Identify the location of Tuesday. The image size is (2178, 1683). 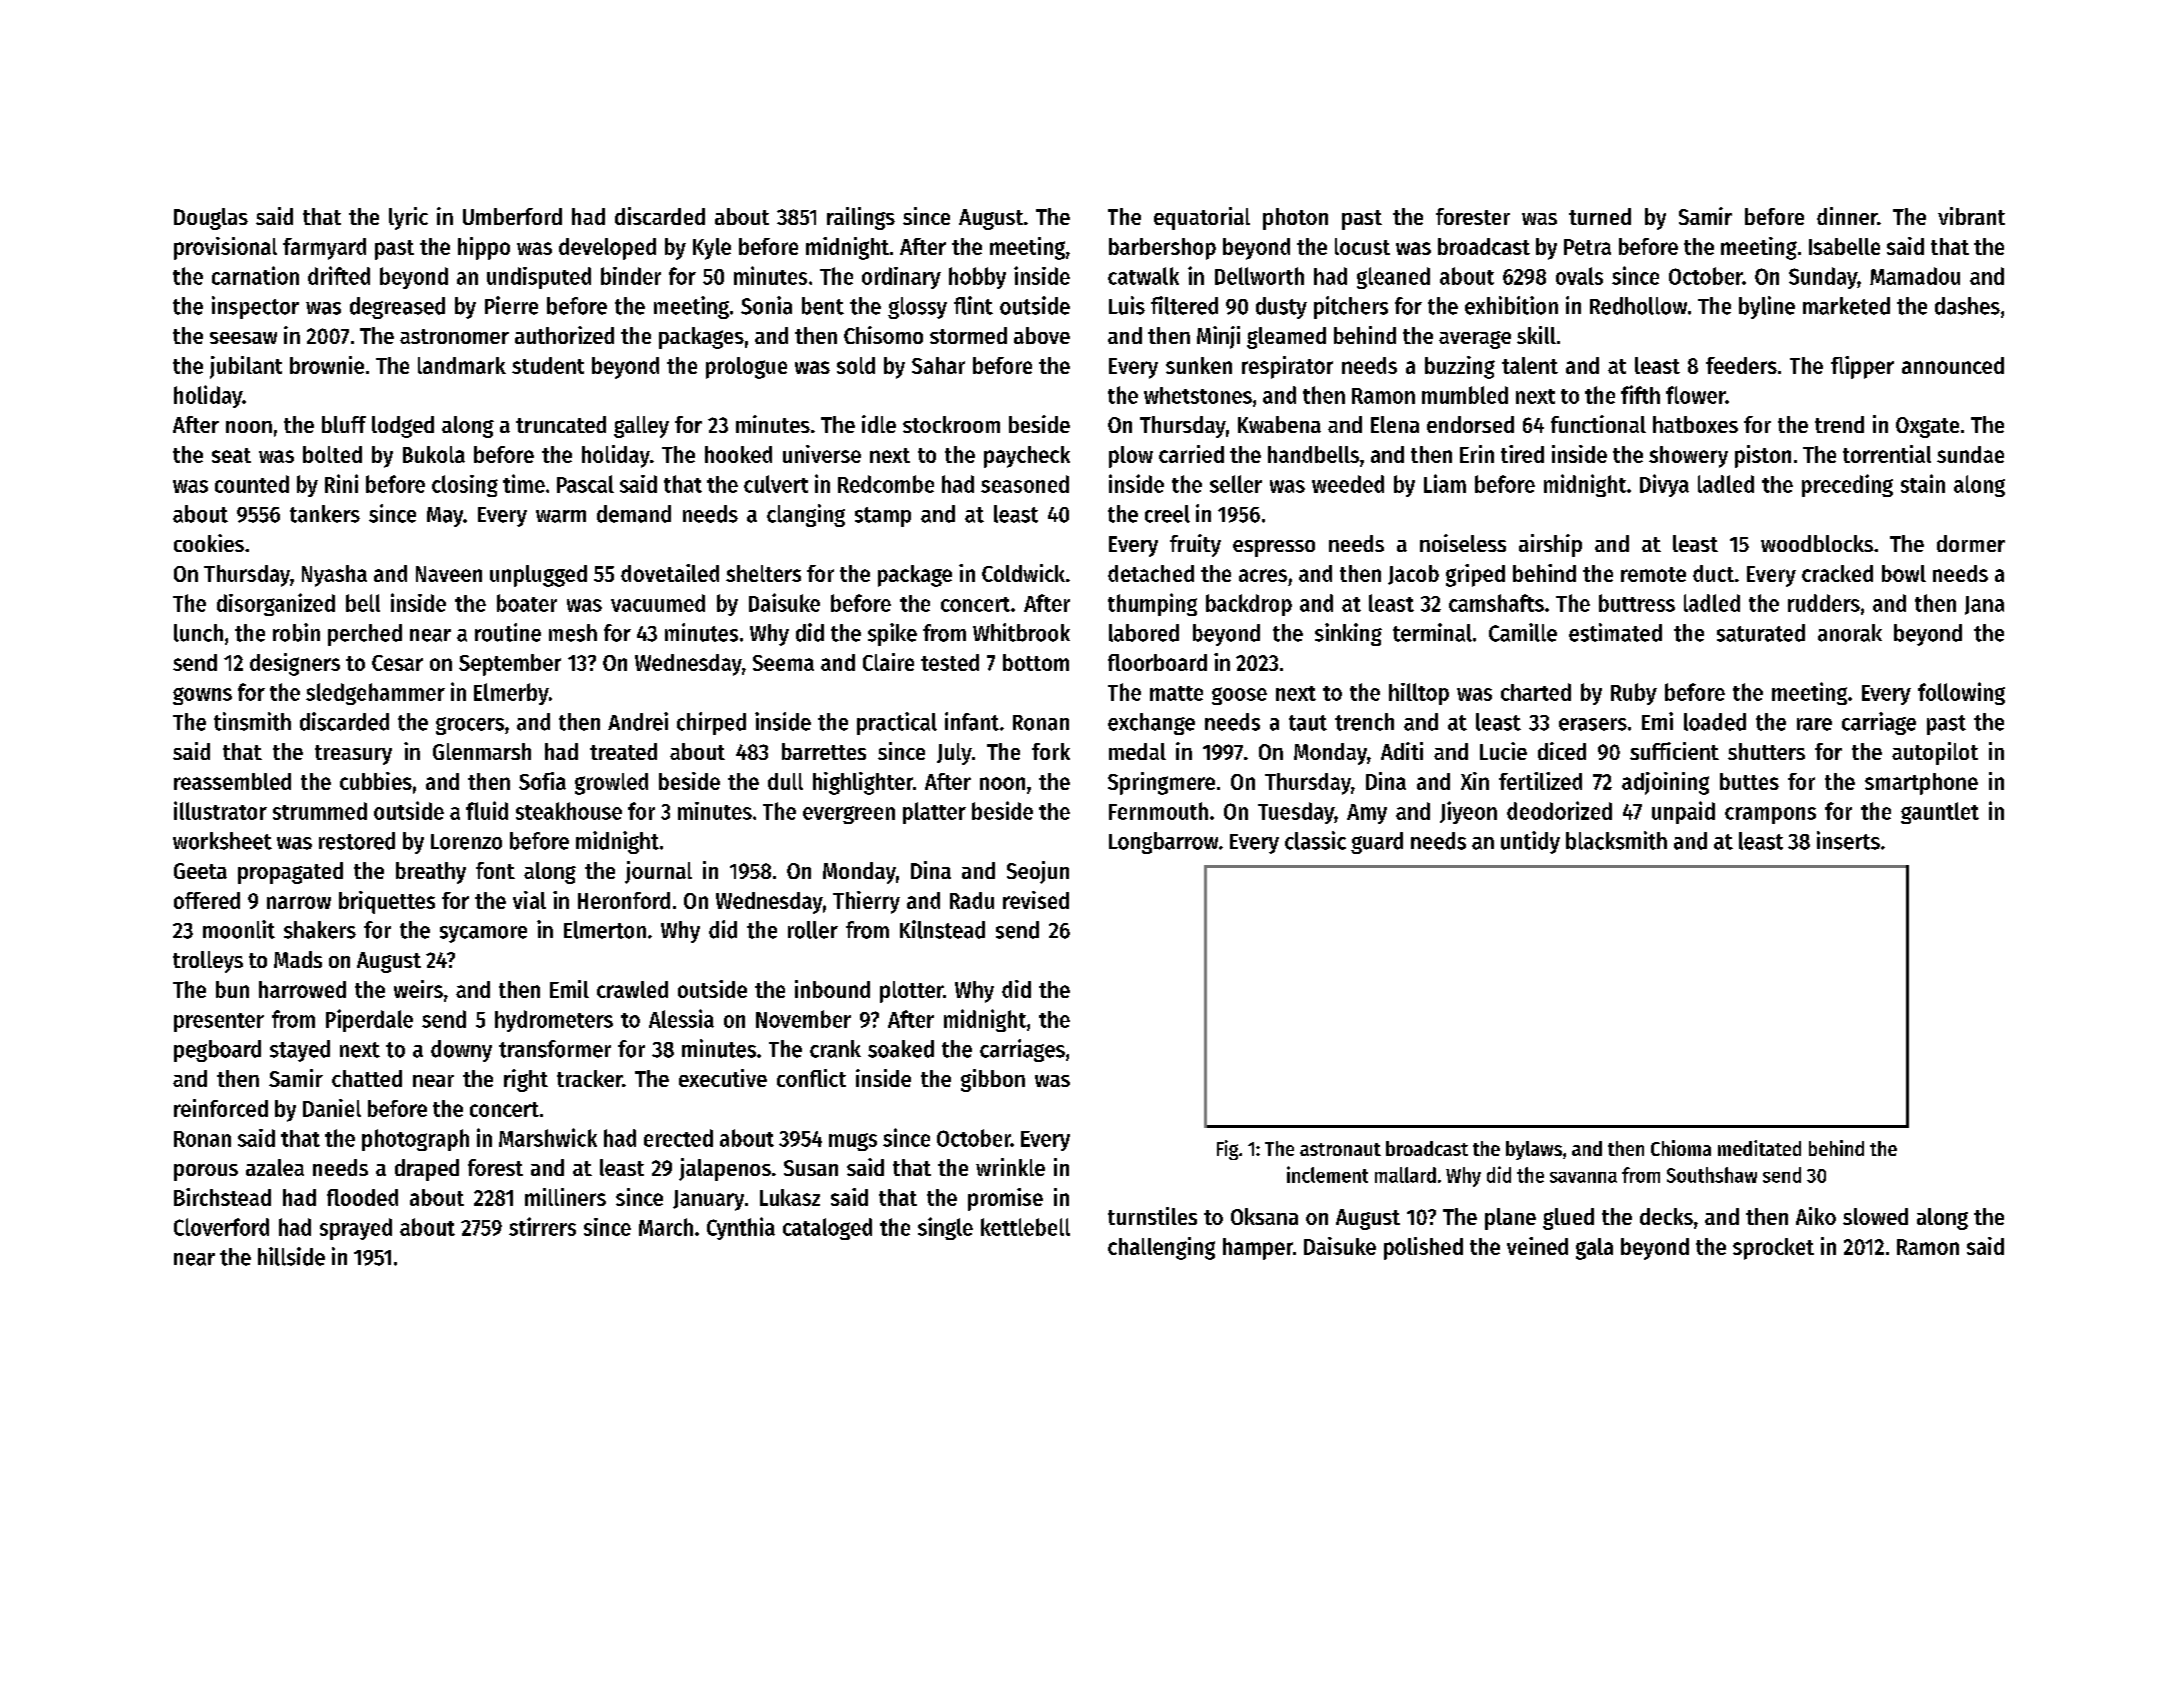
(1296, 813).
